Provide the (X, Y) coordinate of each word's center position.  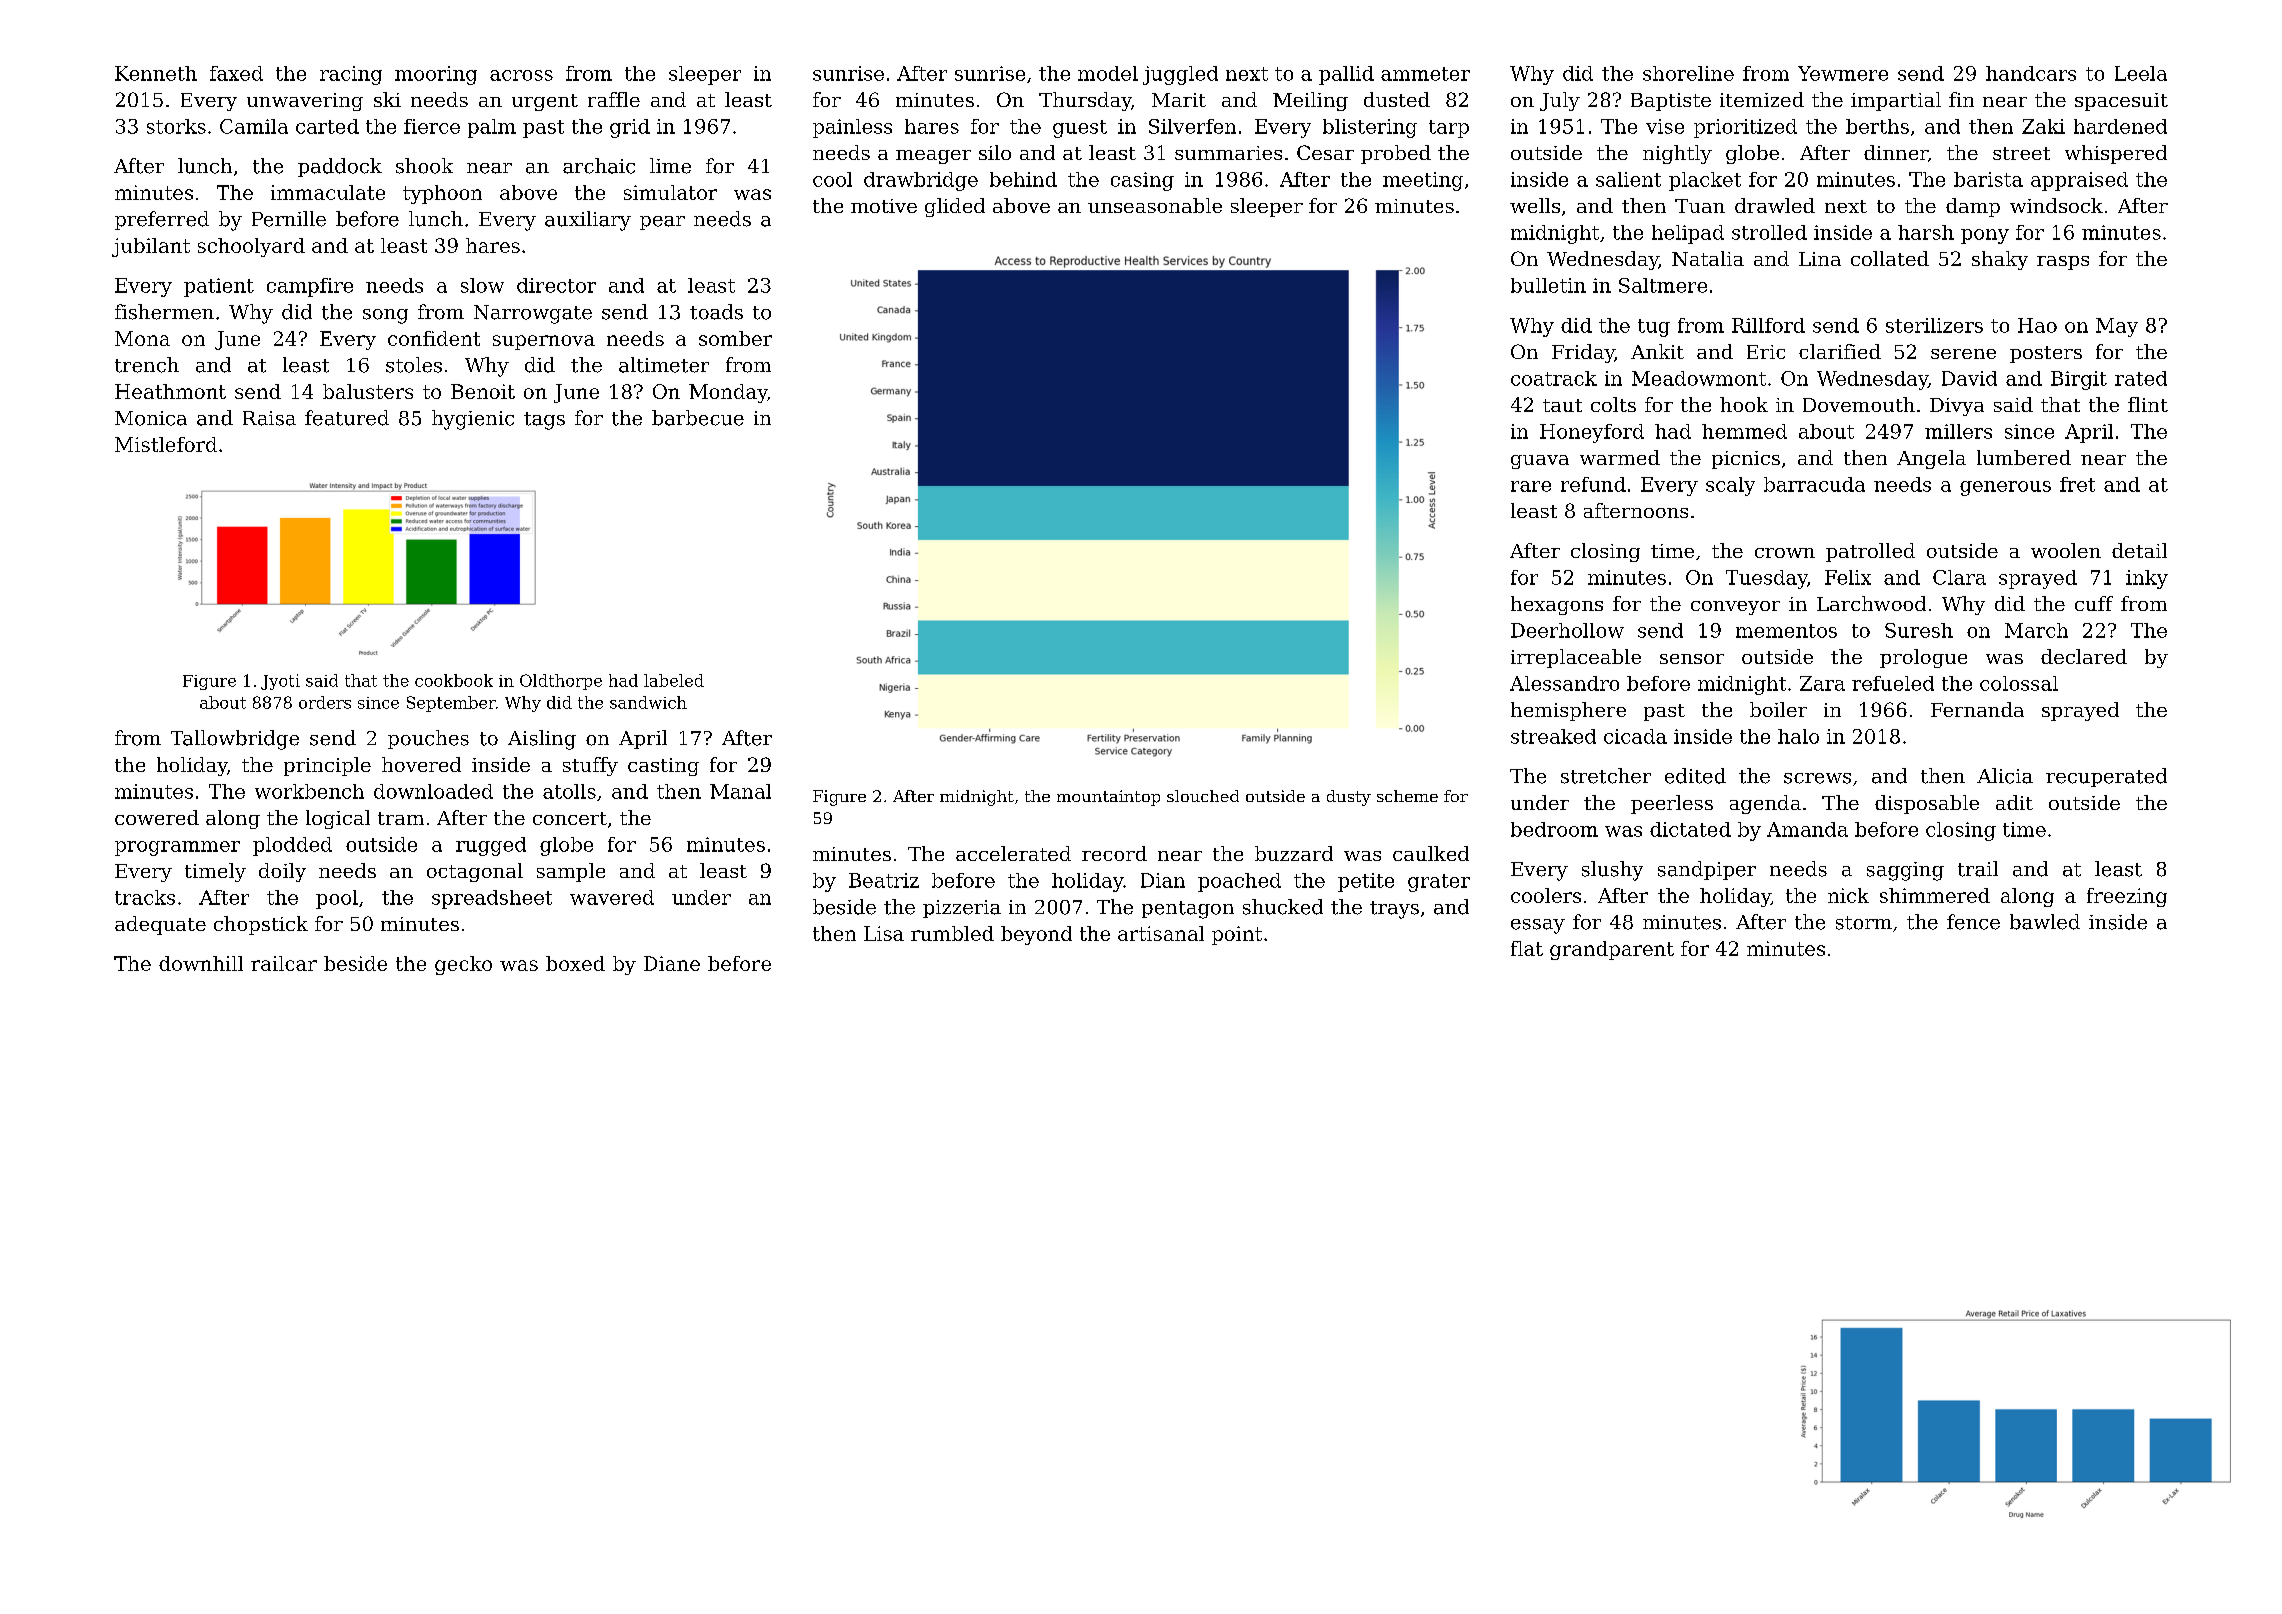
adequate (160, 925)
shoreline (1688, 73)
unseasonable (1155, 205)
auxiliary (588, 221)
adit (2014, 802)
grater (1439, 883)
